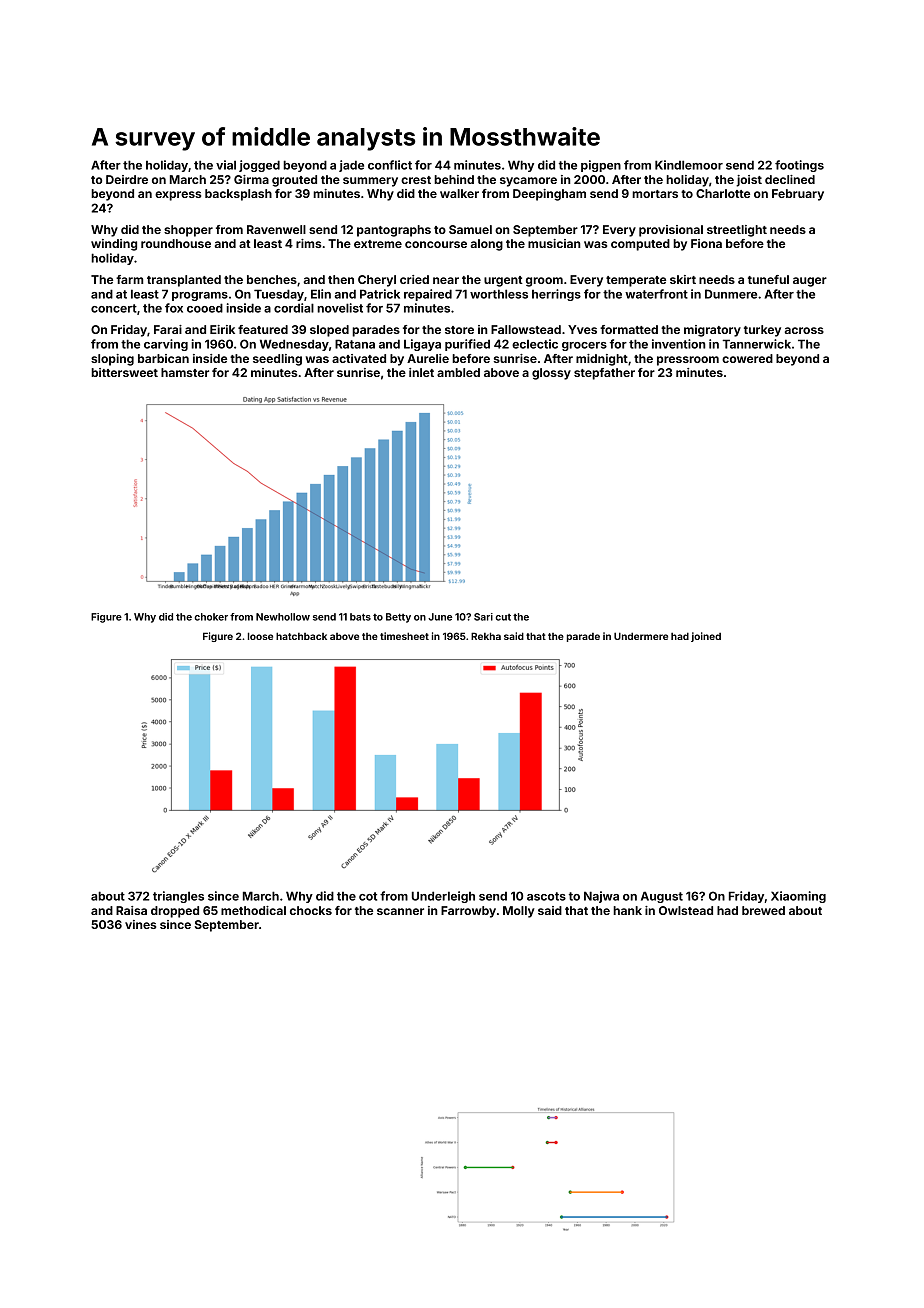 Image resolution: width=924 pixels, height=1308 pixels. Describe the element at coordinates (549, 195) in the screenshot. I see `Deepingham` at that location.
